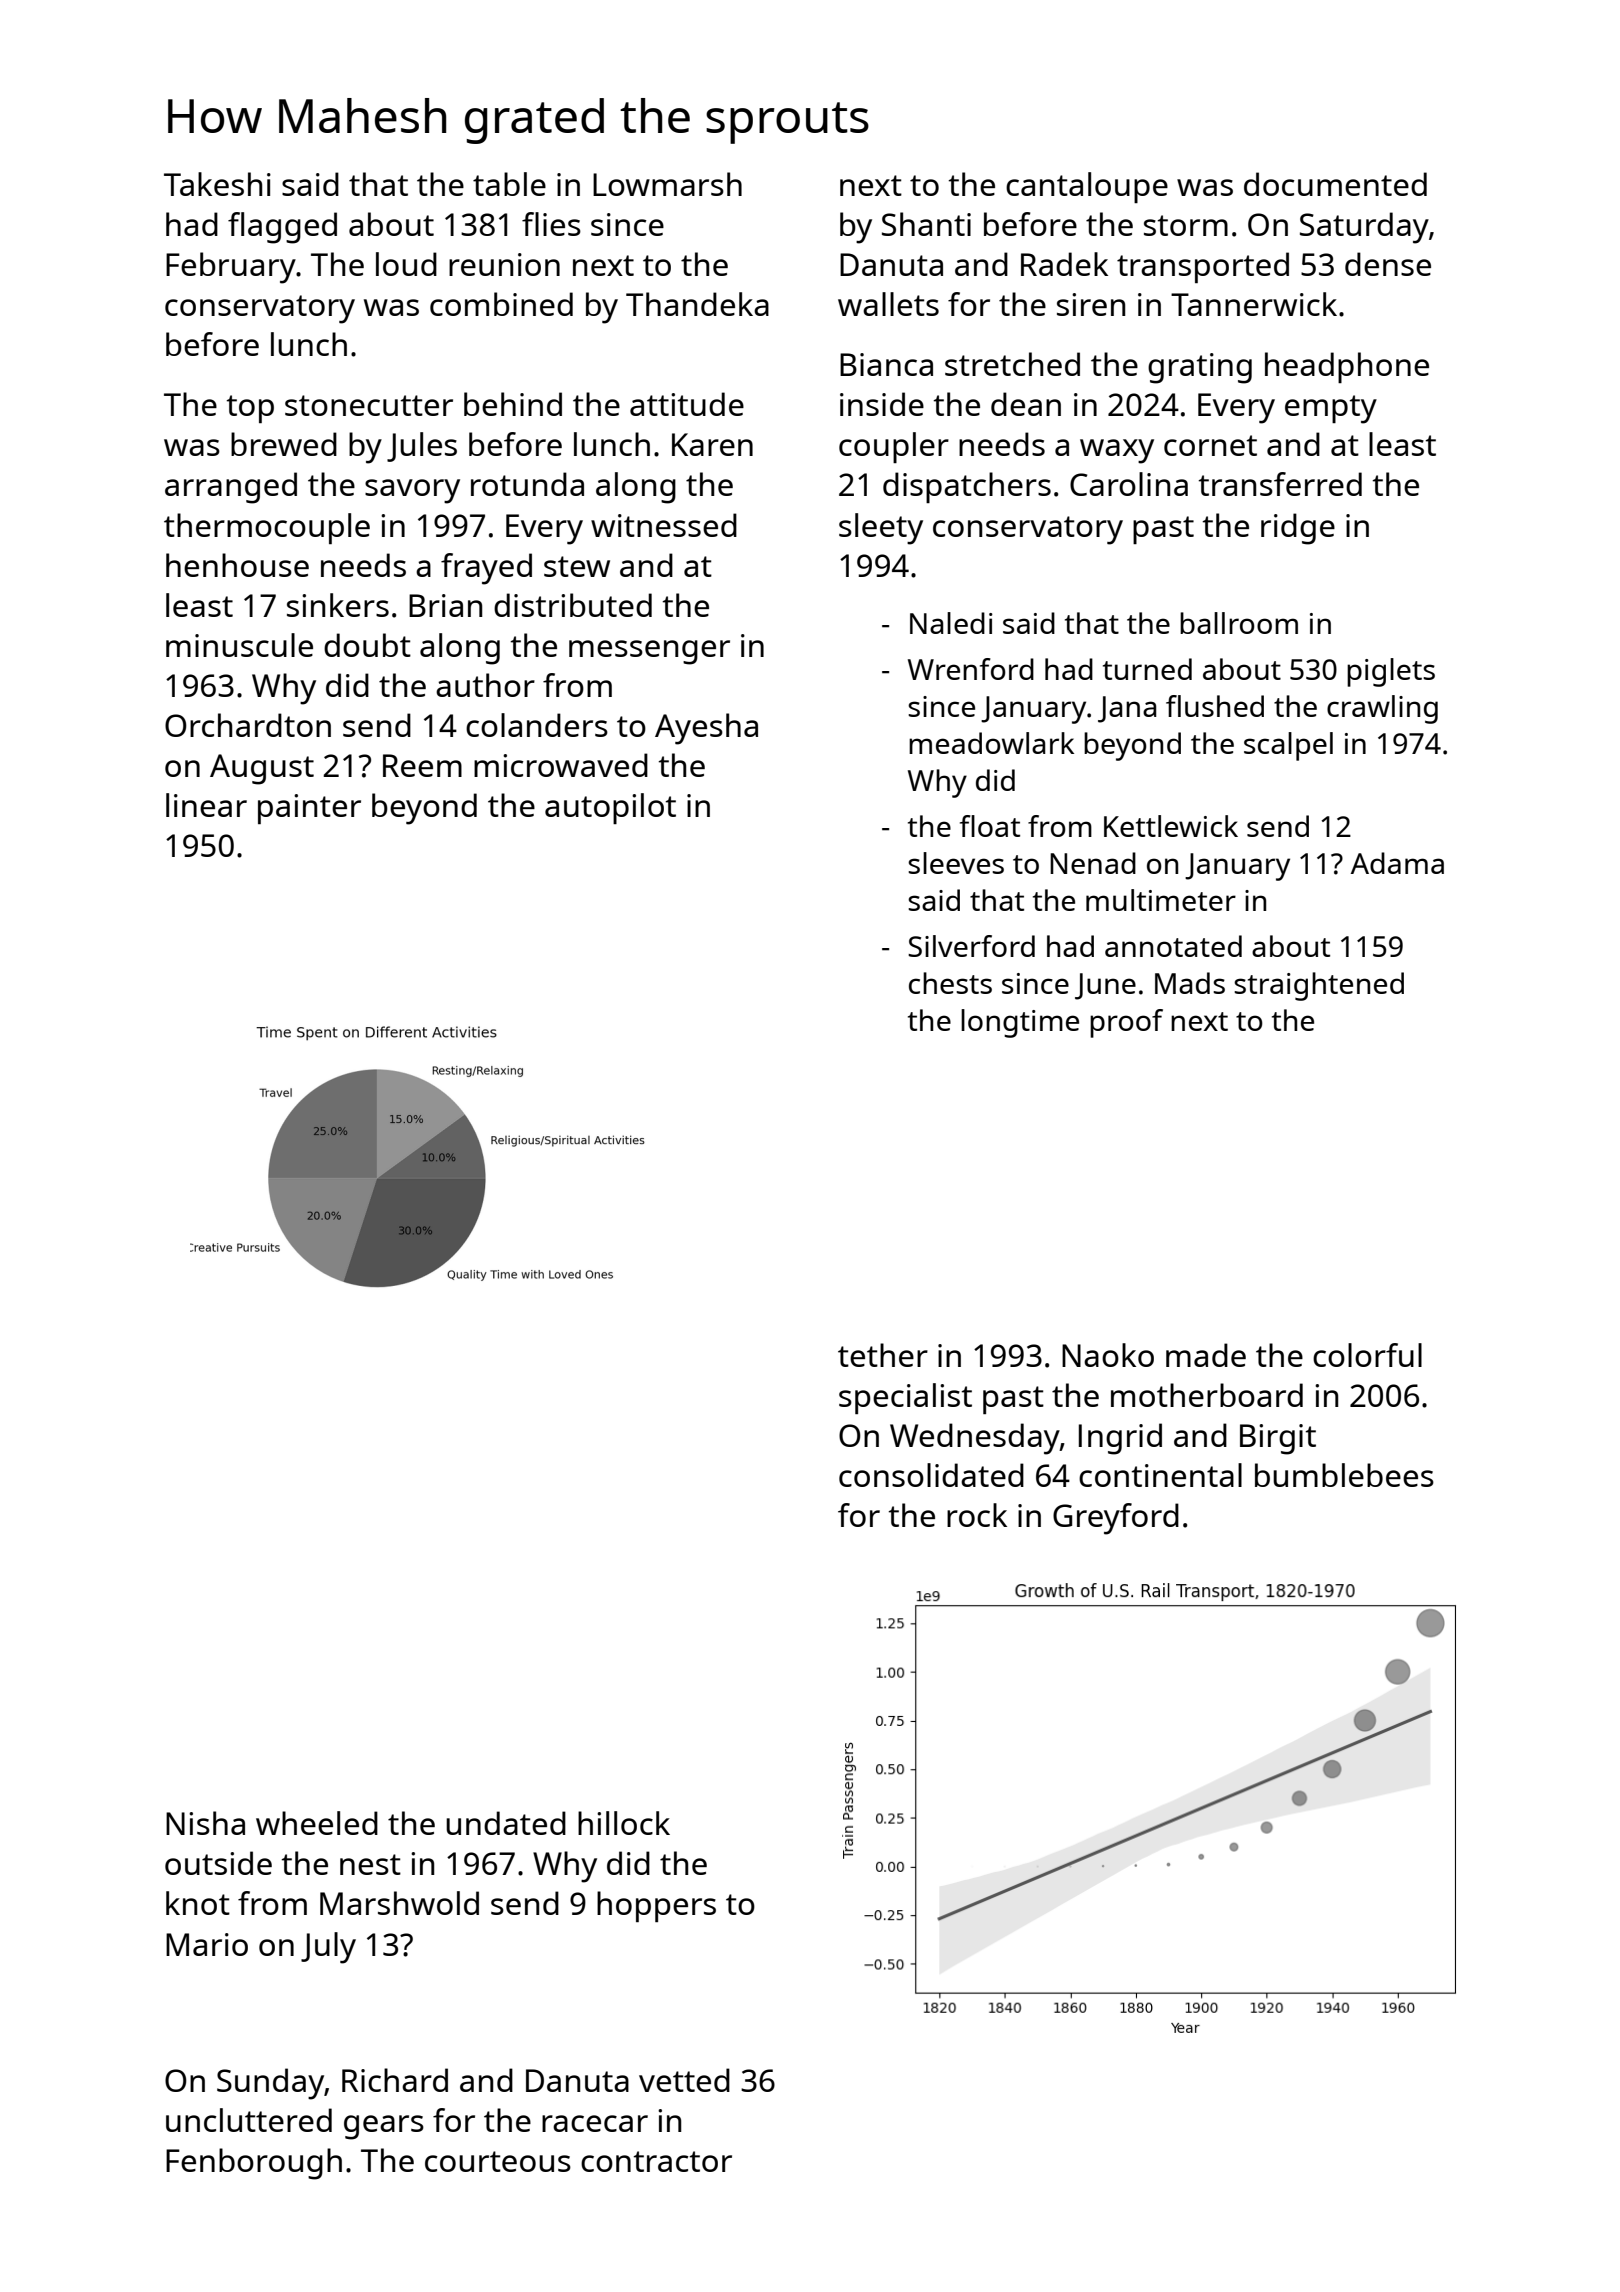 The height and width of the page is (2292, 1620). What do you see at coordinates (217, 184) in the page?
I see `Takeshi` at bounding box center [217, 184].
